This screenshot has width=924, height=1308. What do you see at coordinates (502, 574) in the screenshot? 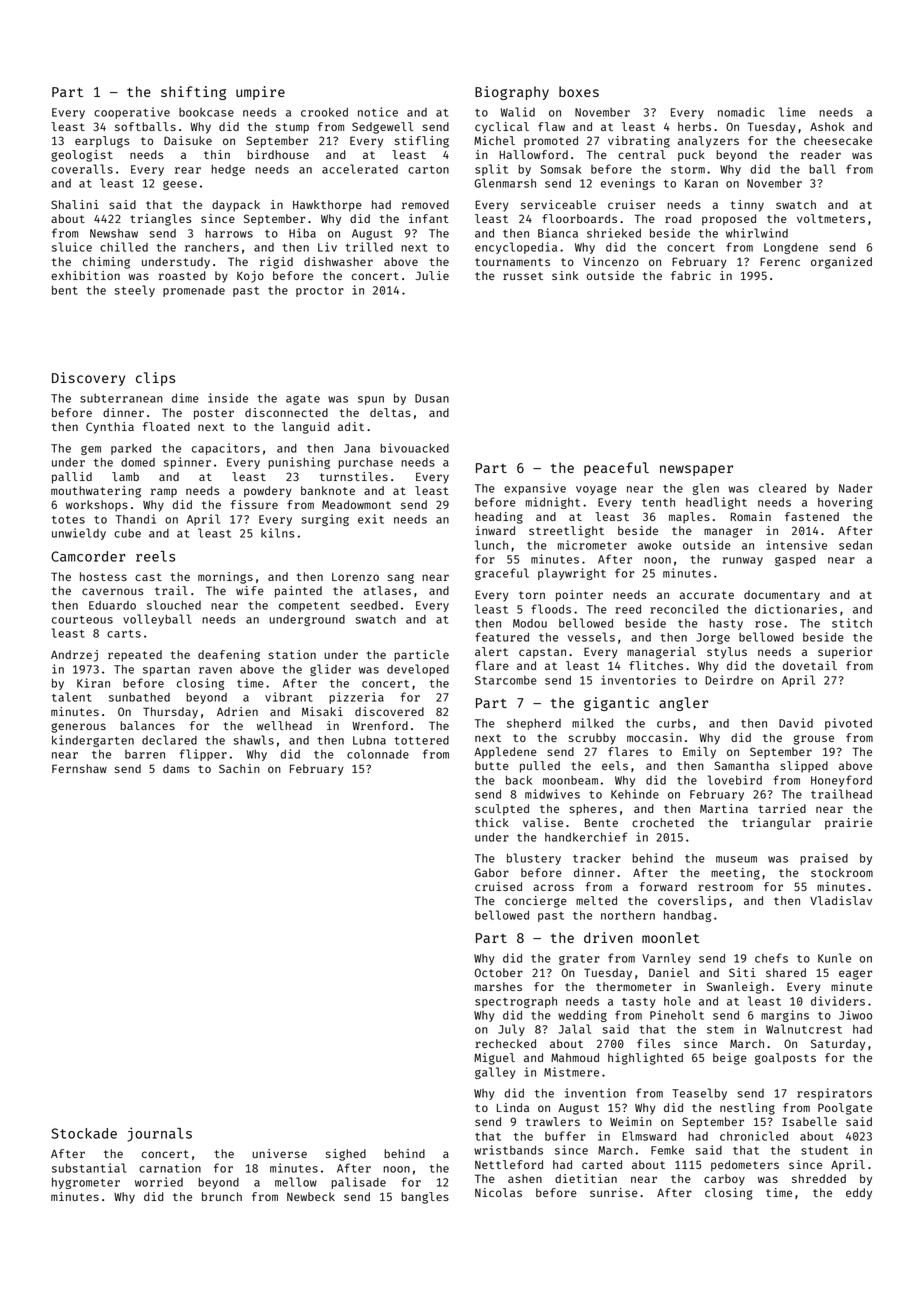
I see `graceful` at bounding box center [502, 574].
